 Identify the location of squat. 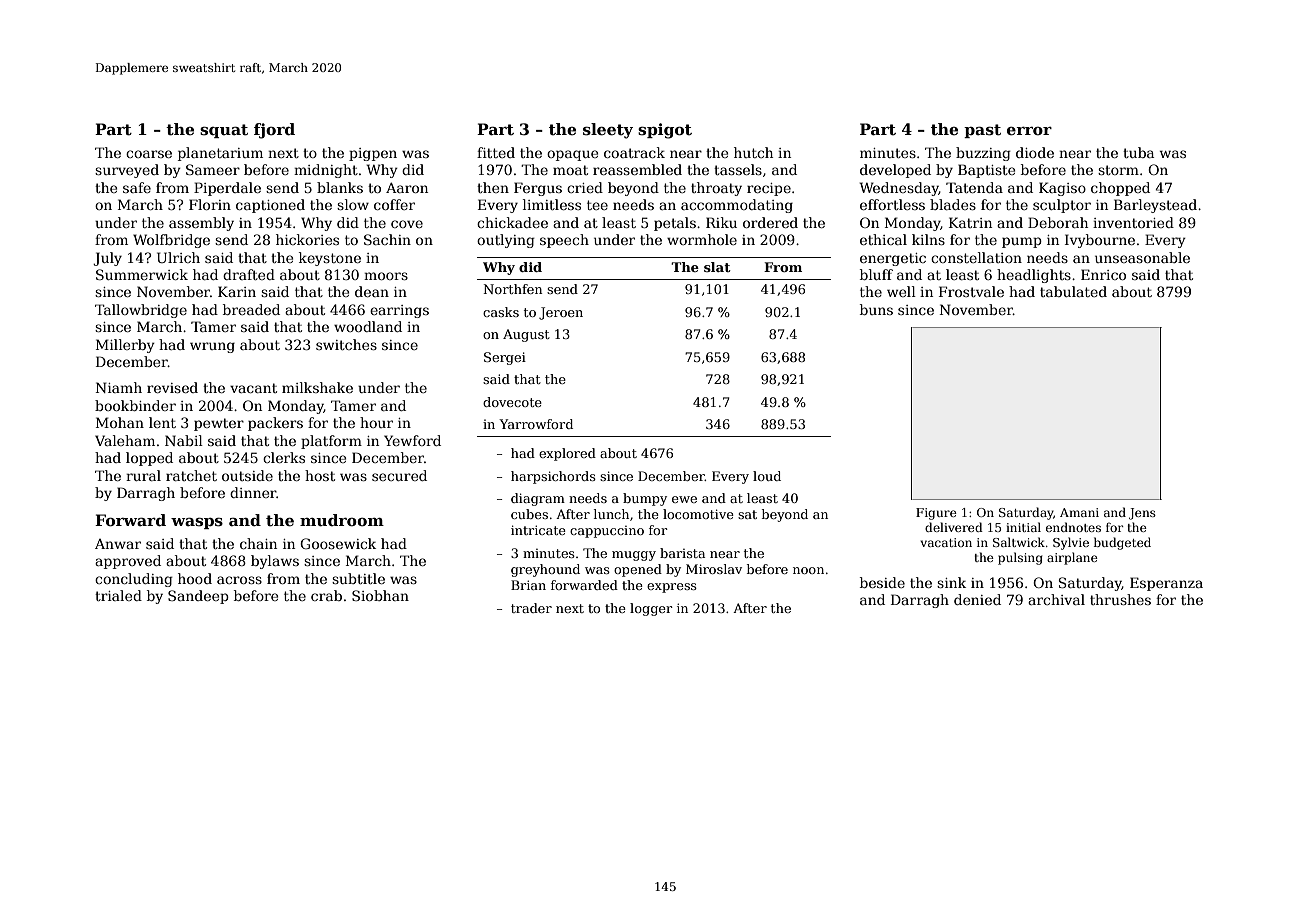
(224, 131).
